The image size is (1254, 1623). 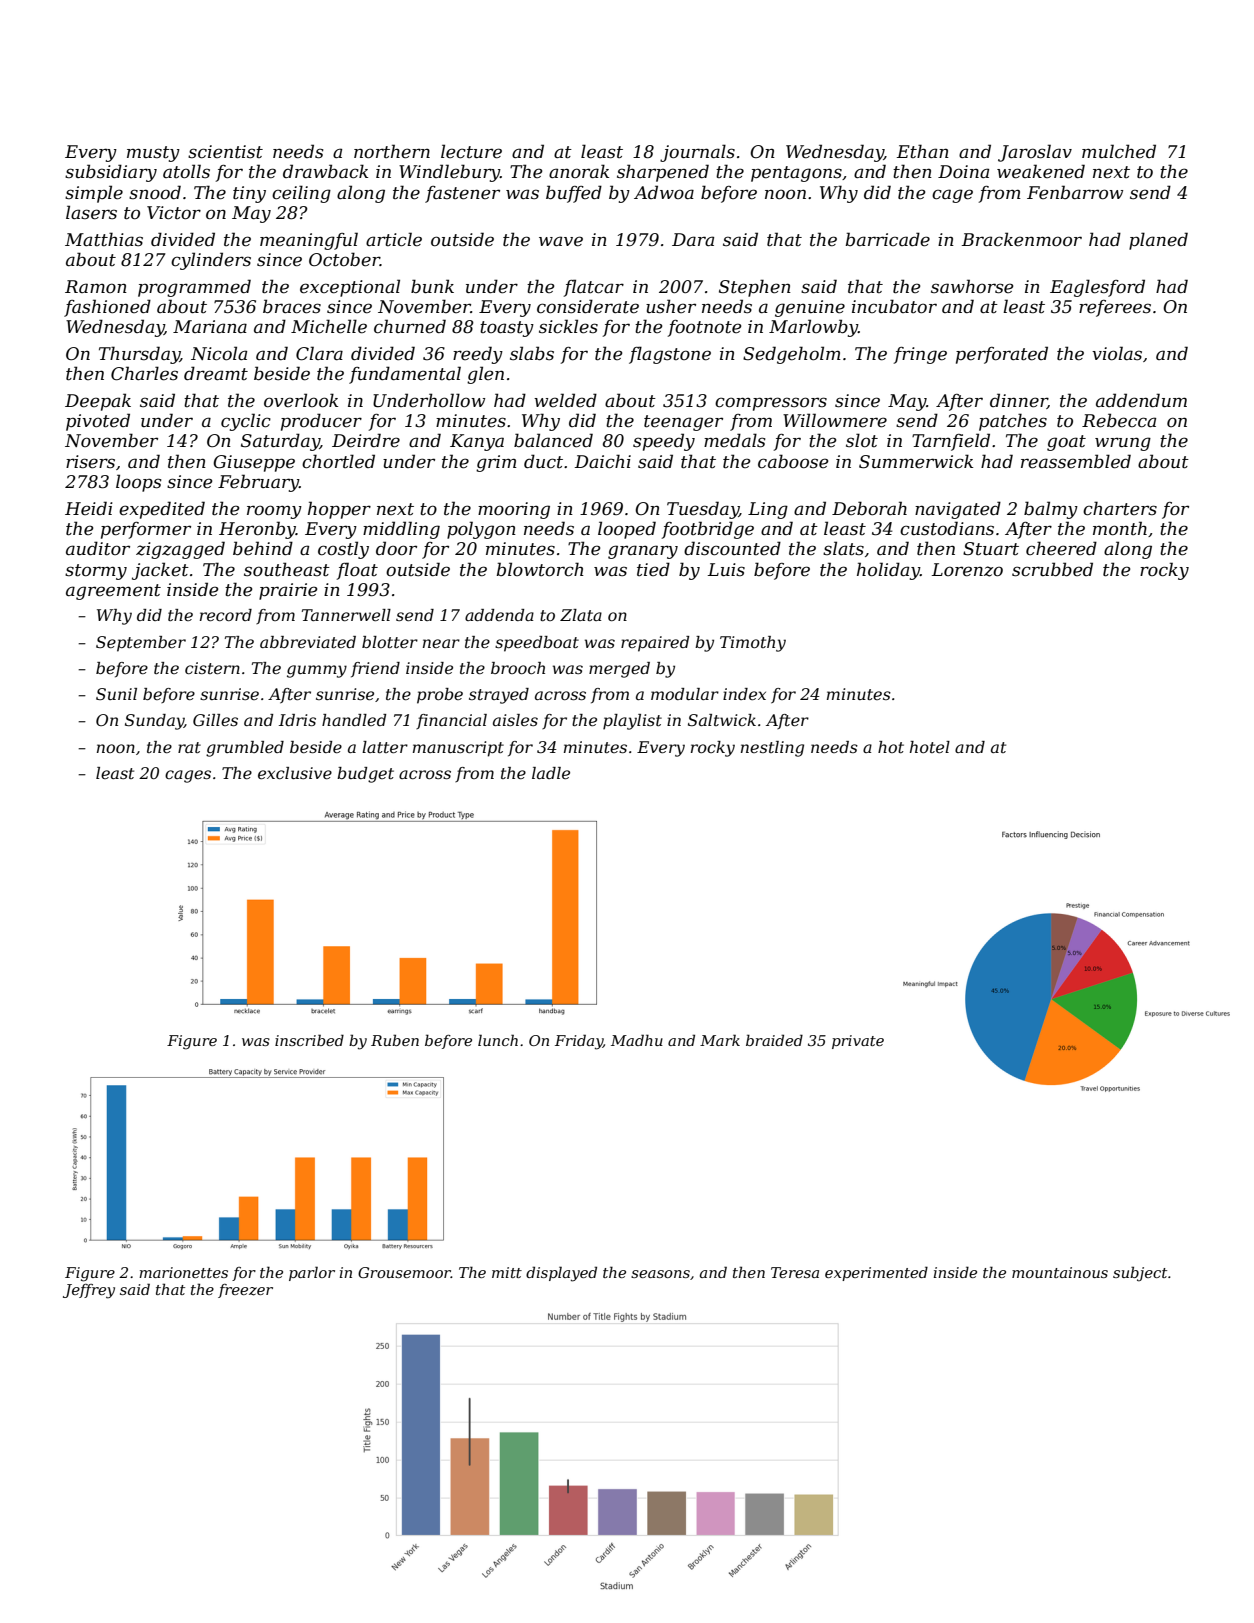 What do you see at coordinates (113, 592) in the image?
I see `agreement` at bounding box center [113, 592].
